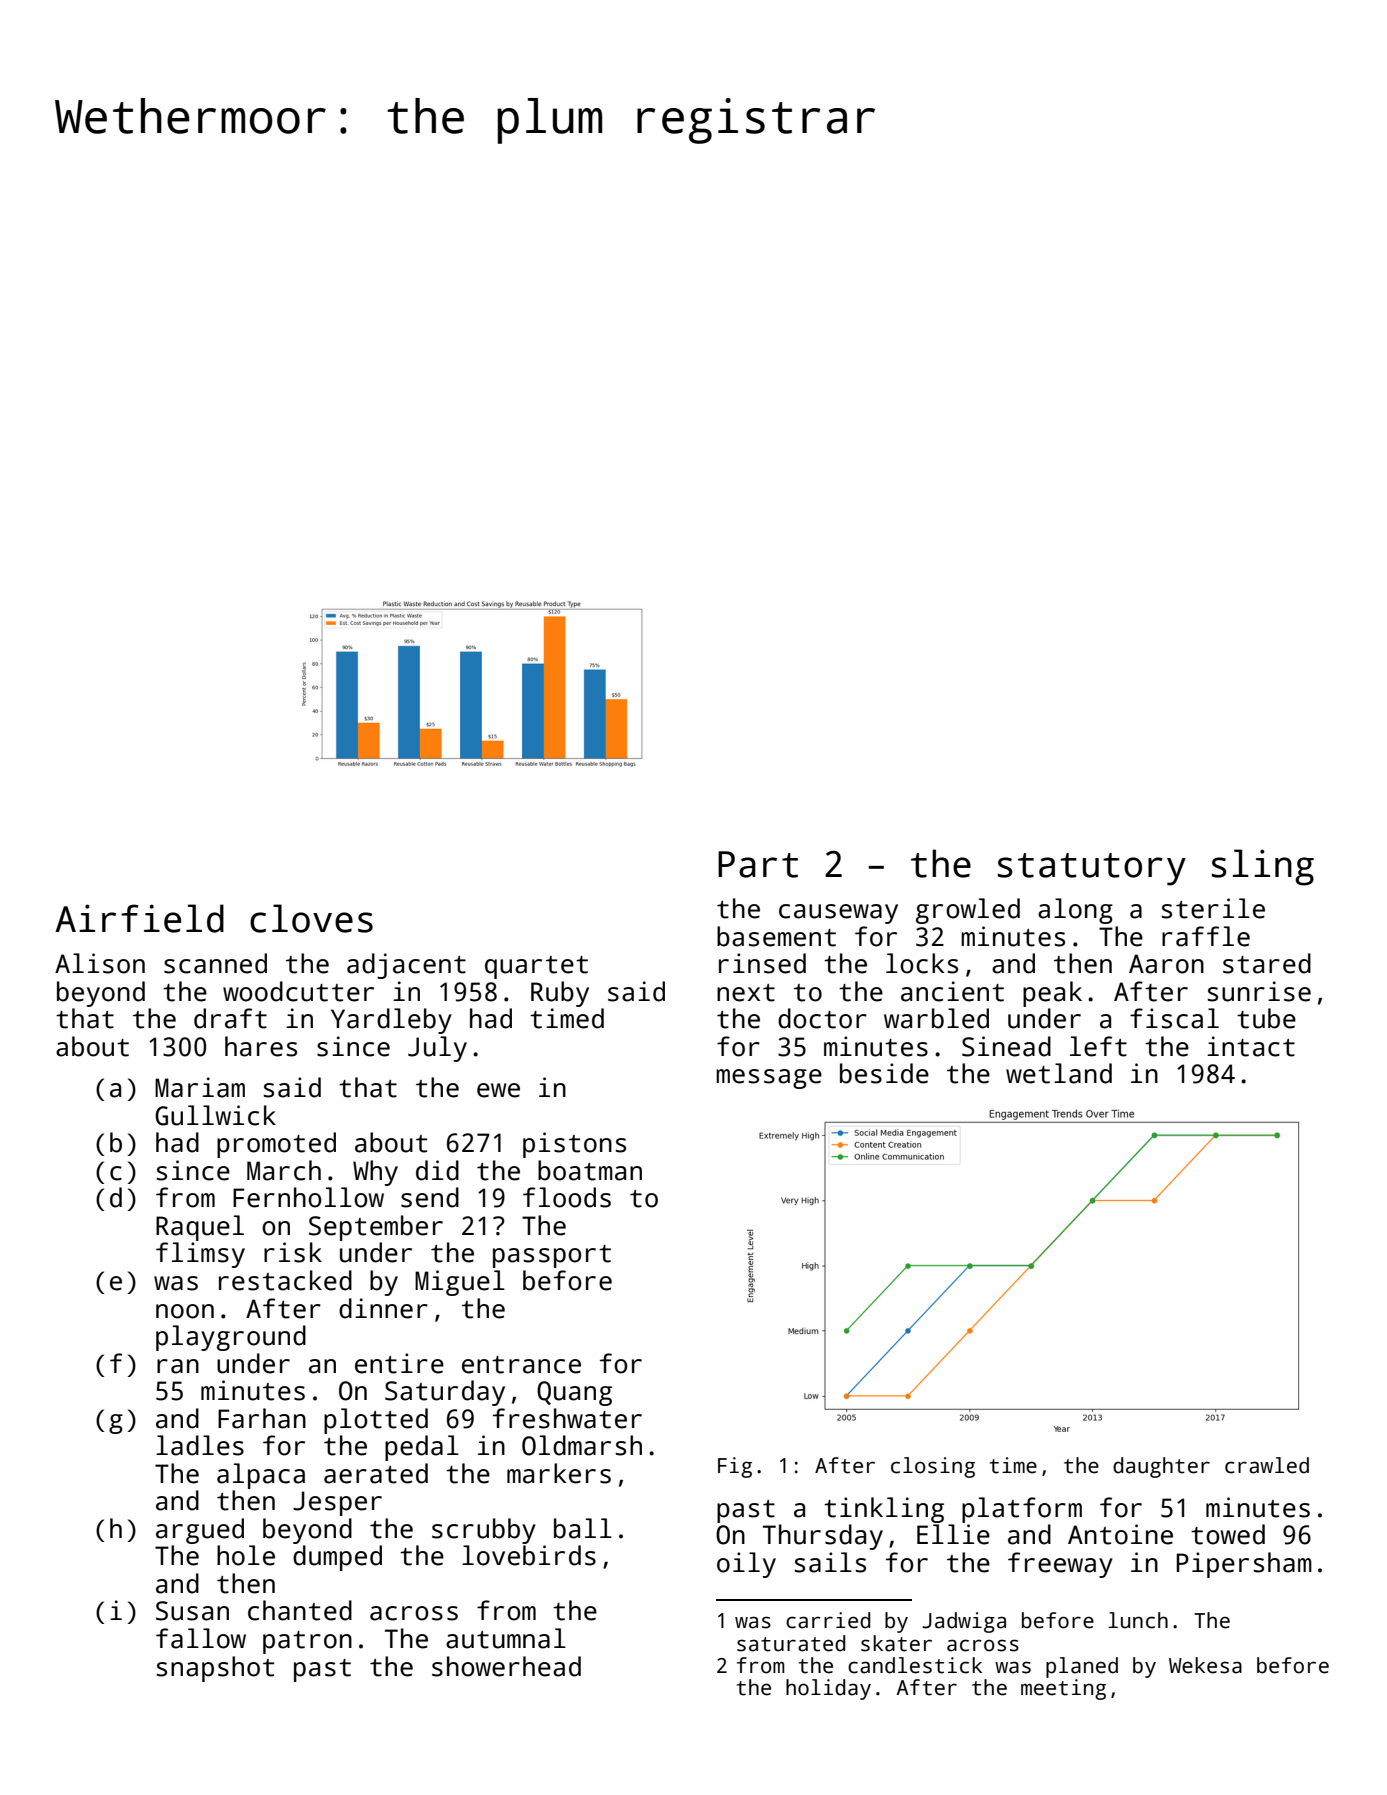  I want to click on argued, so click(200, 1531).
